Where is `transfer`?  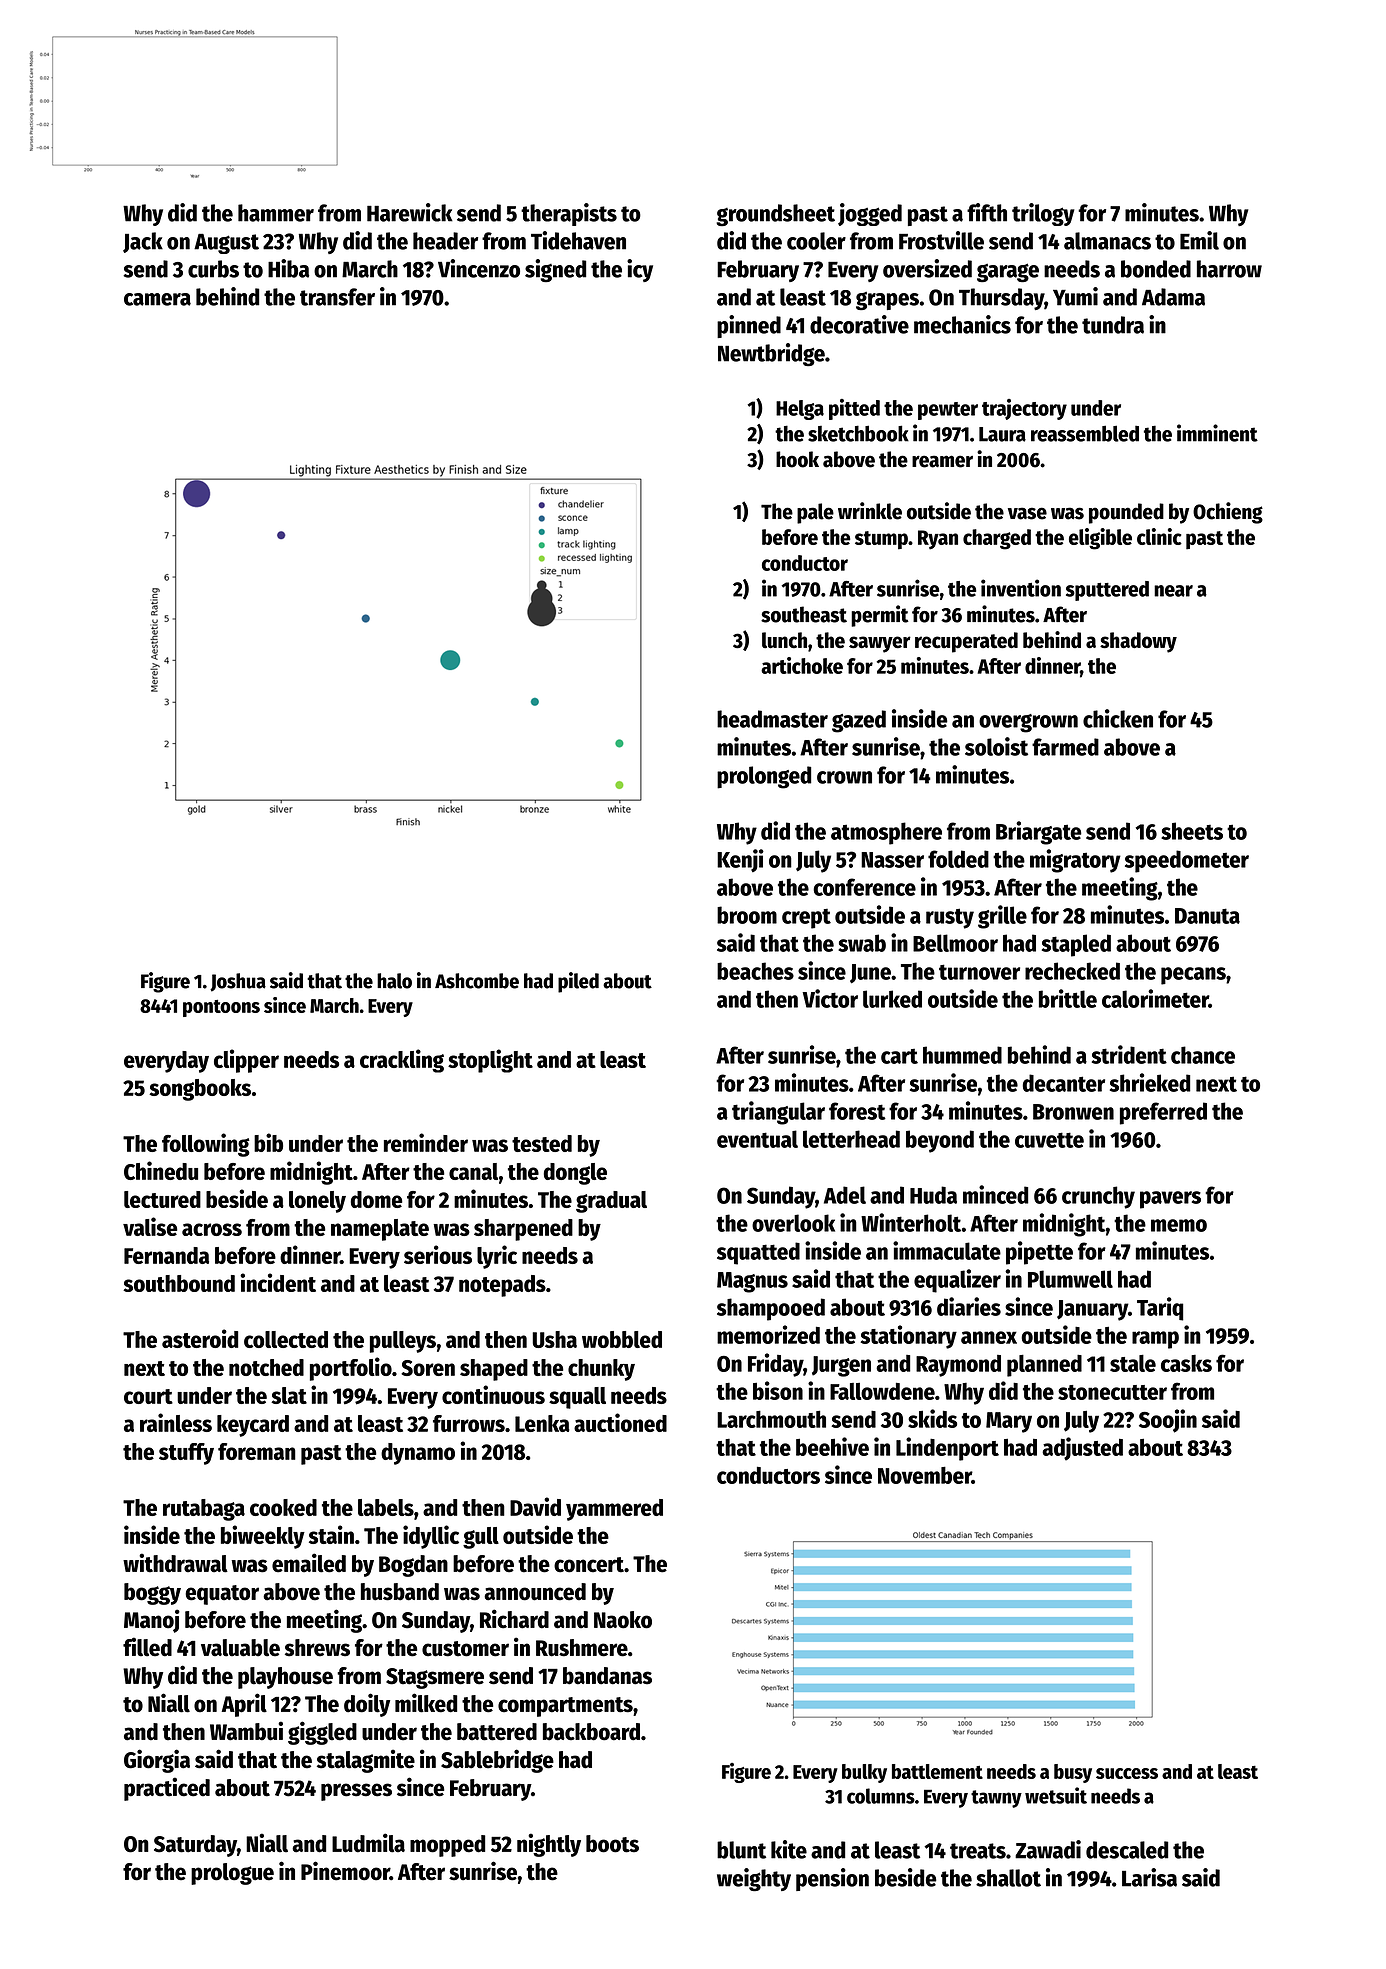
transfer is located at coordinates (337, 297).
